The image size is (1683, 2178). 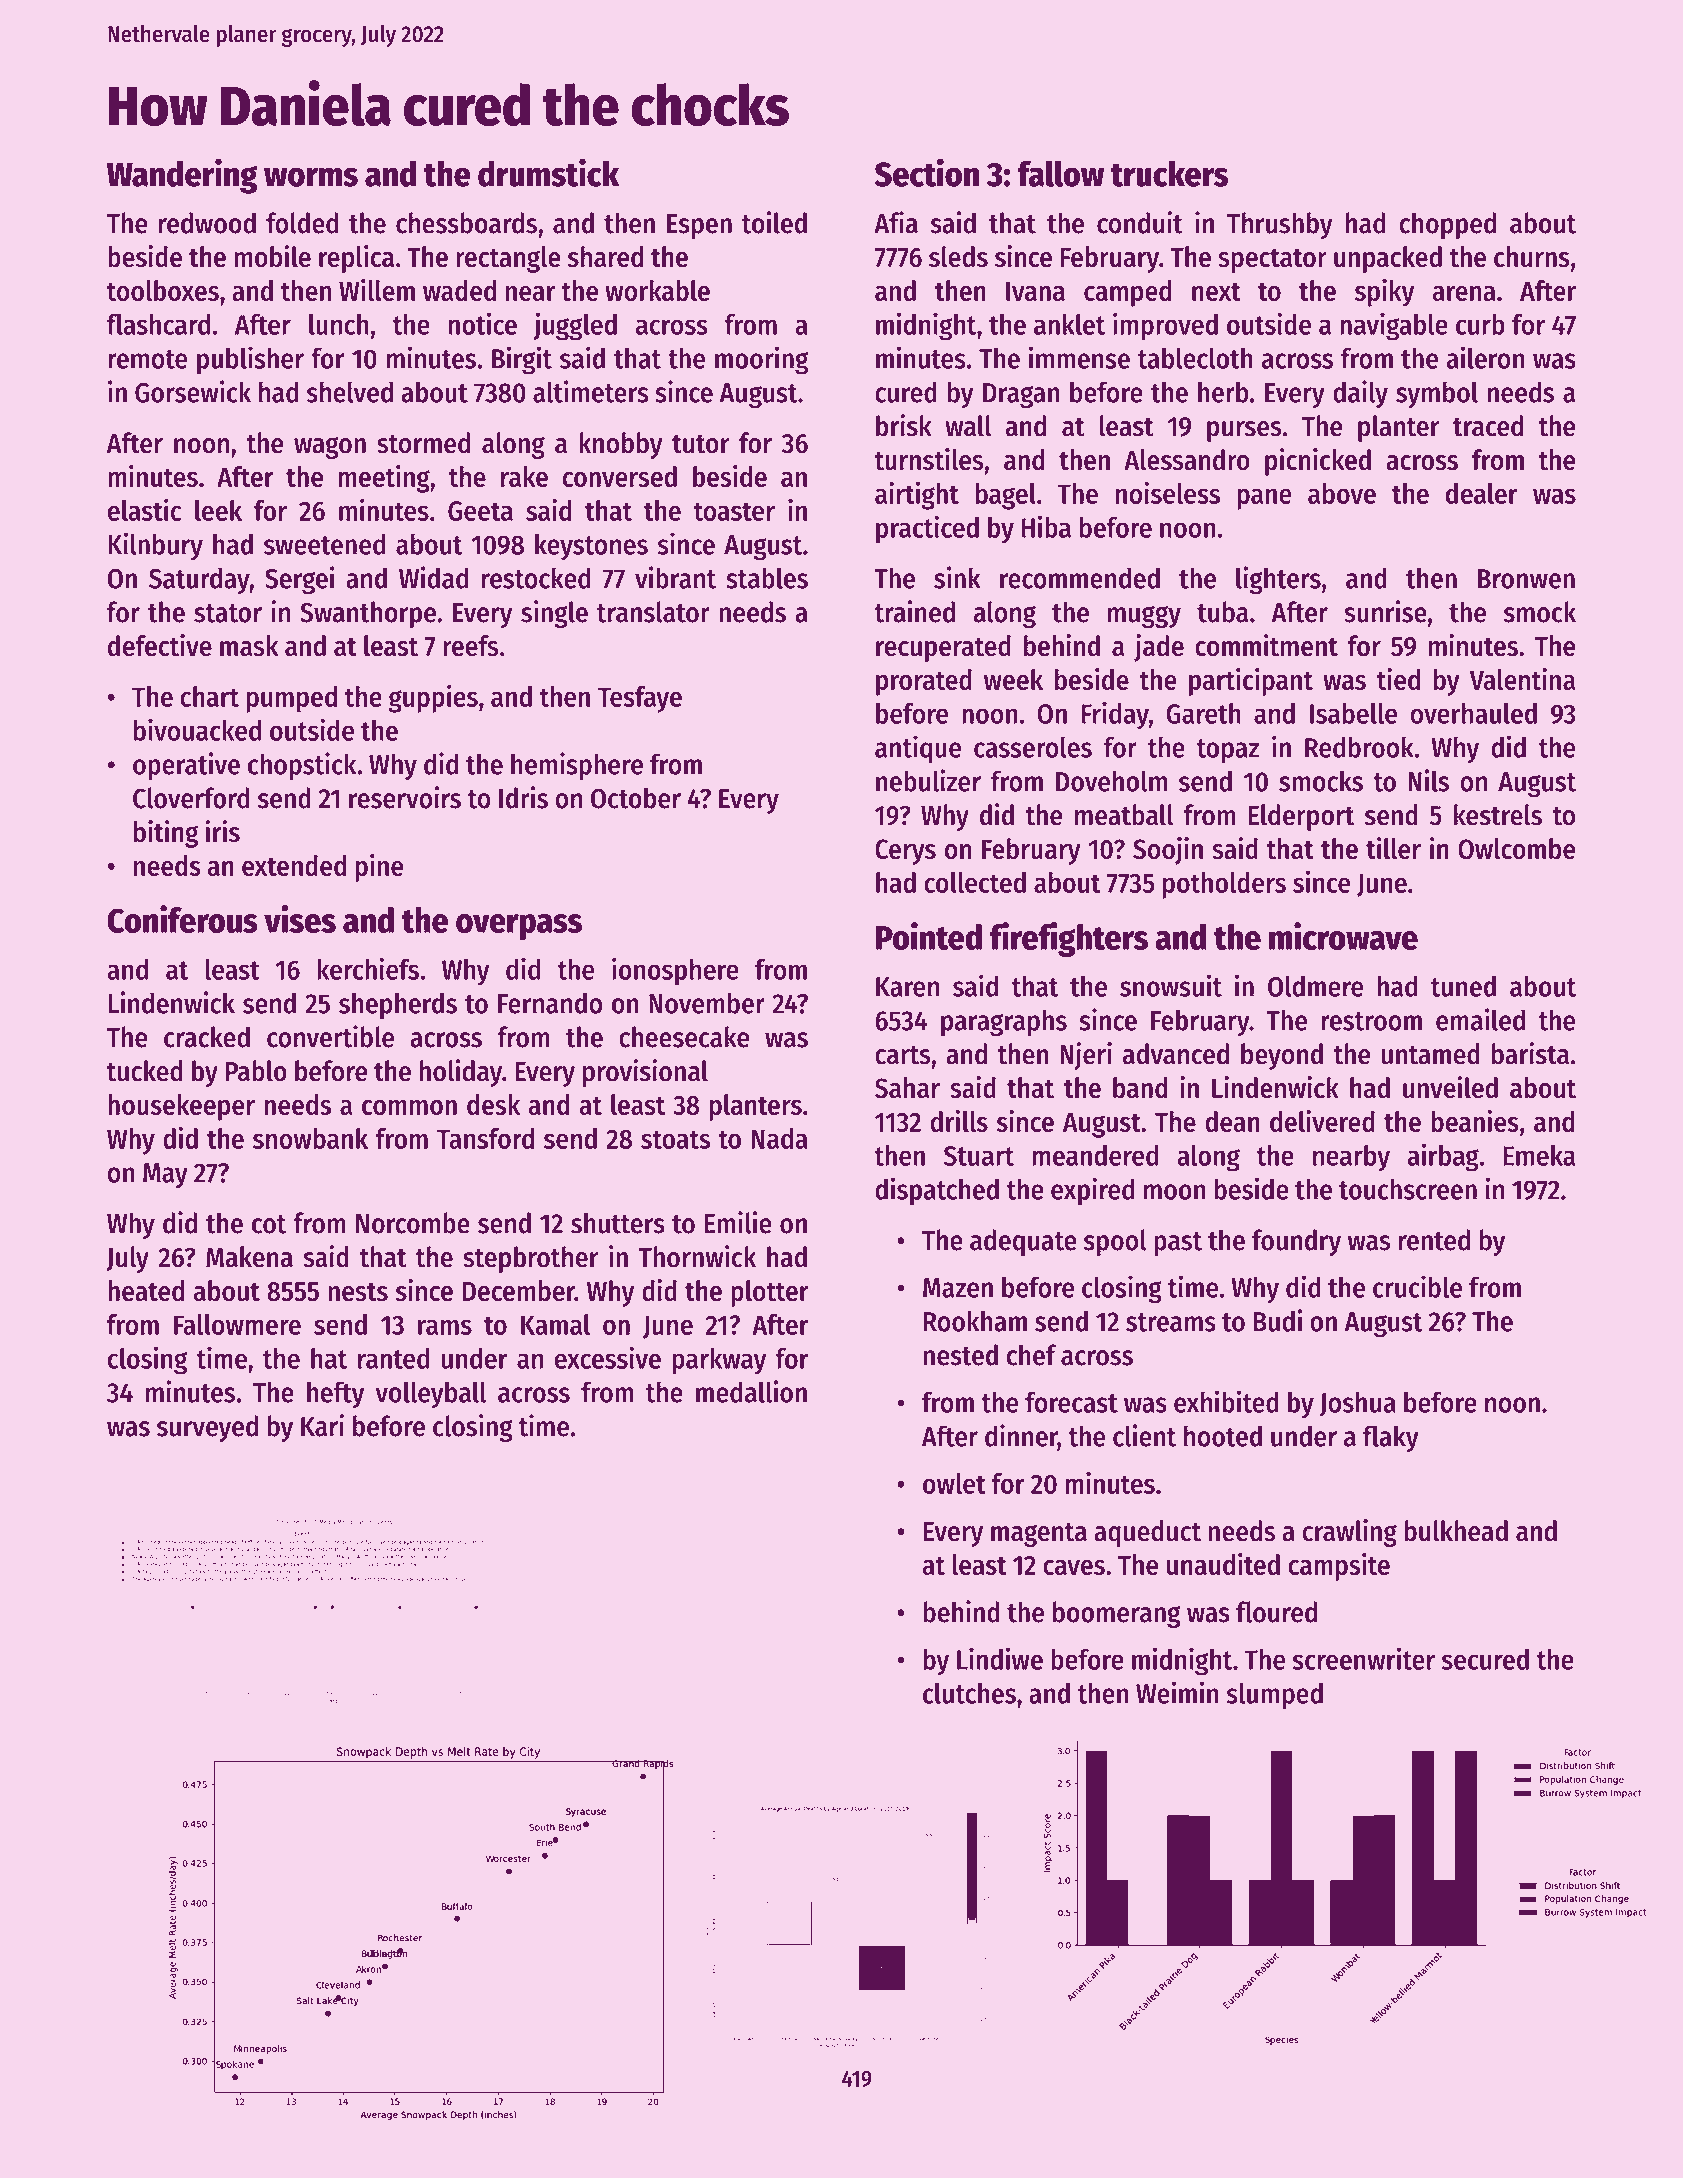 What do you see at coordinates (1282, 1056) in the document?
I see `beyond` at bounding box center [1282, 1056].
